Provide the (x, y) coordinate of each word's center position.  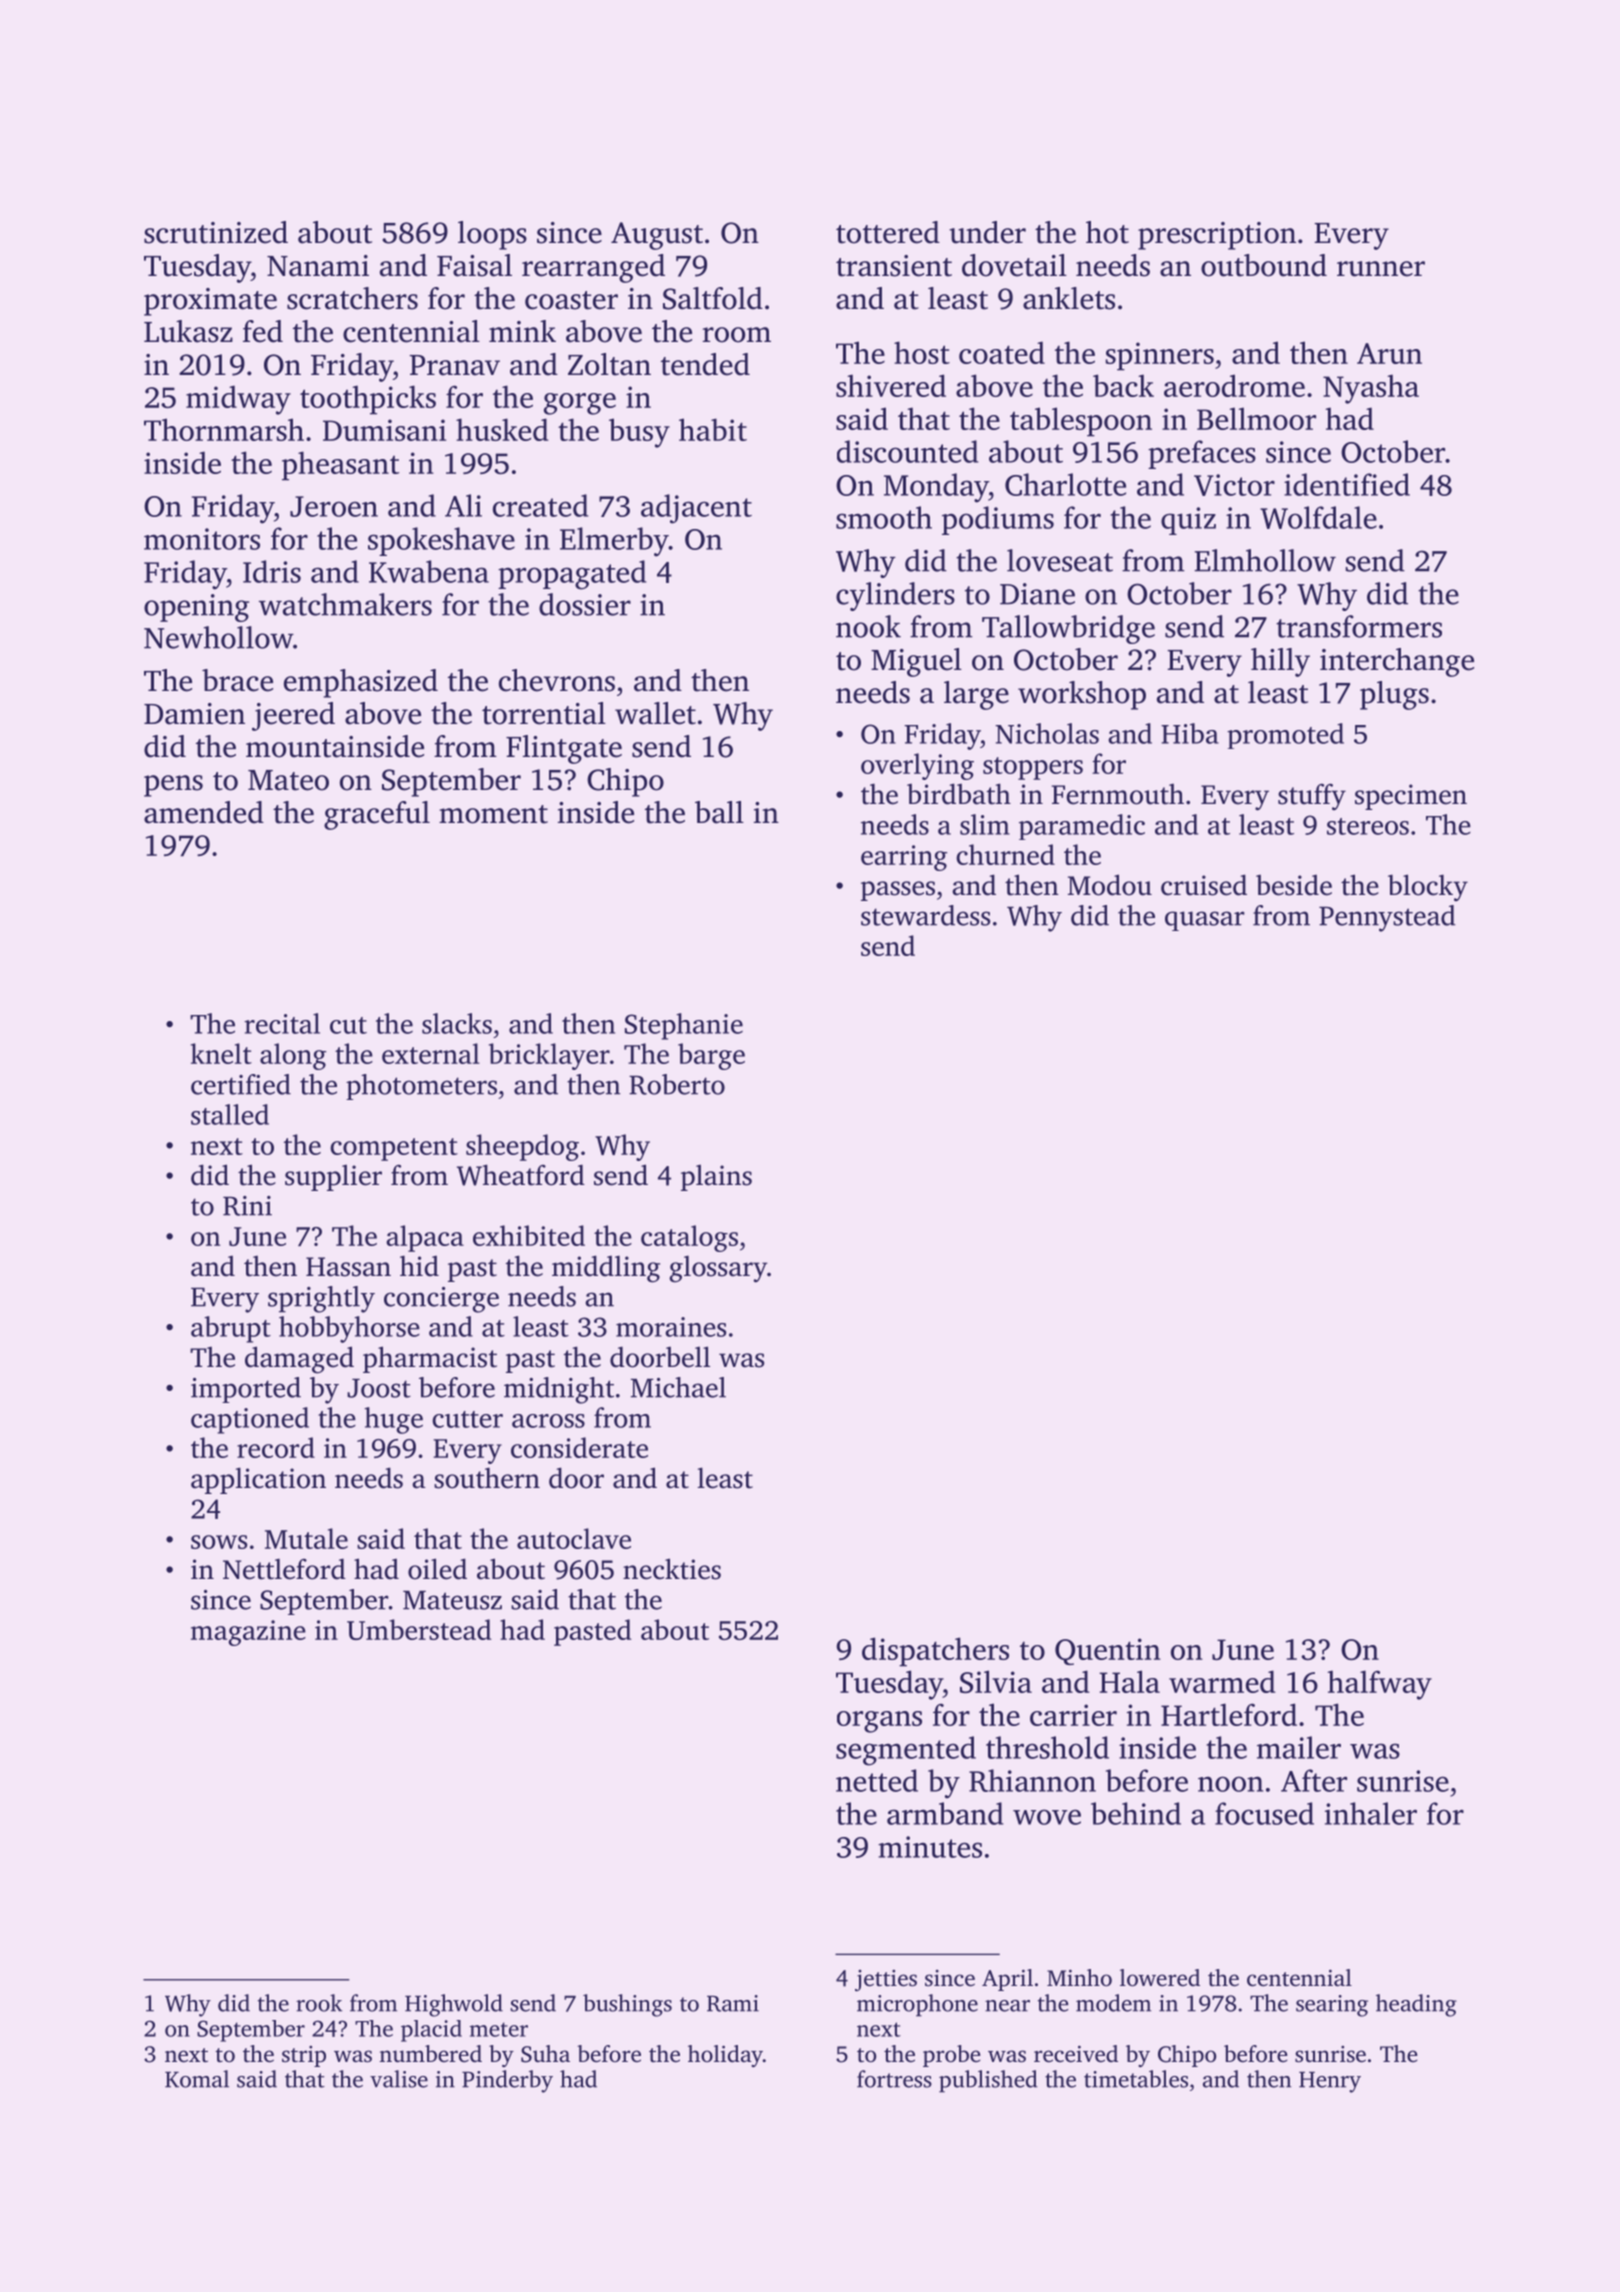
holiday (725, 2056)
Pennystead (1387, 918)
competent (394, 1149)
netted (877, 1780)
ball (719, 812)
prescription (1217, 236)
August (657, 236)
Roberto (677, 1084)
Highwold (454, 2005)
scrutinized (216, 232)
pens (173, 786)
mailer (1299, 1747)
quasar (1204, 921)
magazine (248, 1633)
